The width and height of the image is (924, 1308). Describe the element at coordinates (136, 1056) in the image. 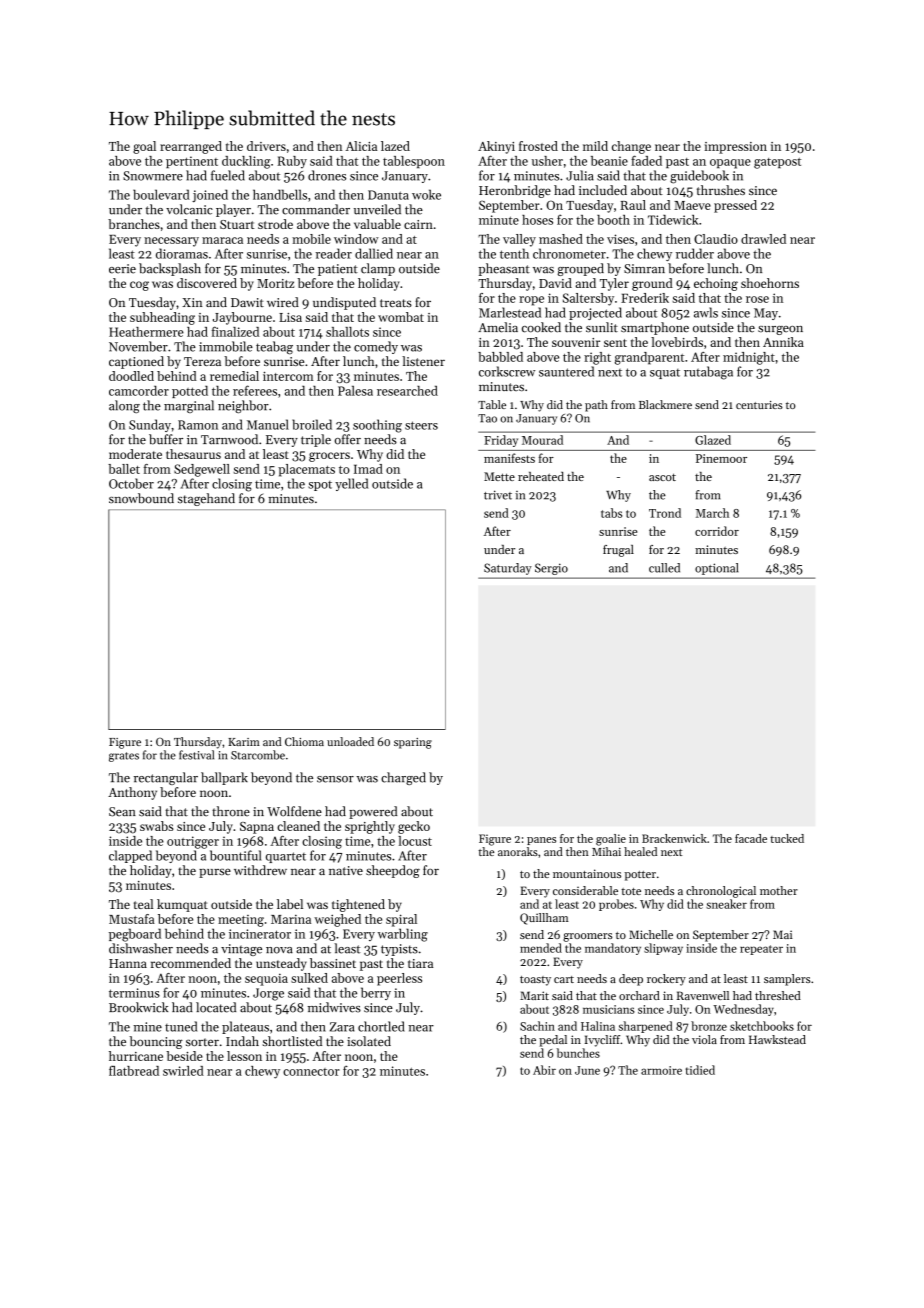

I see `hurricane` at that location.
